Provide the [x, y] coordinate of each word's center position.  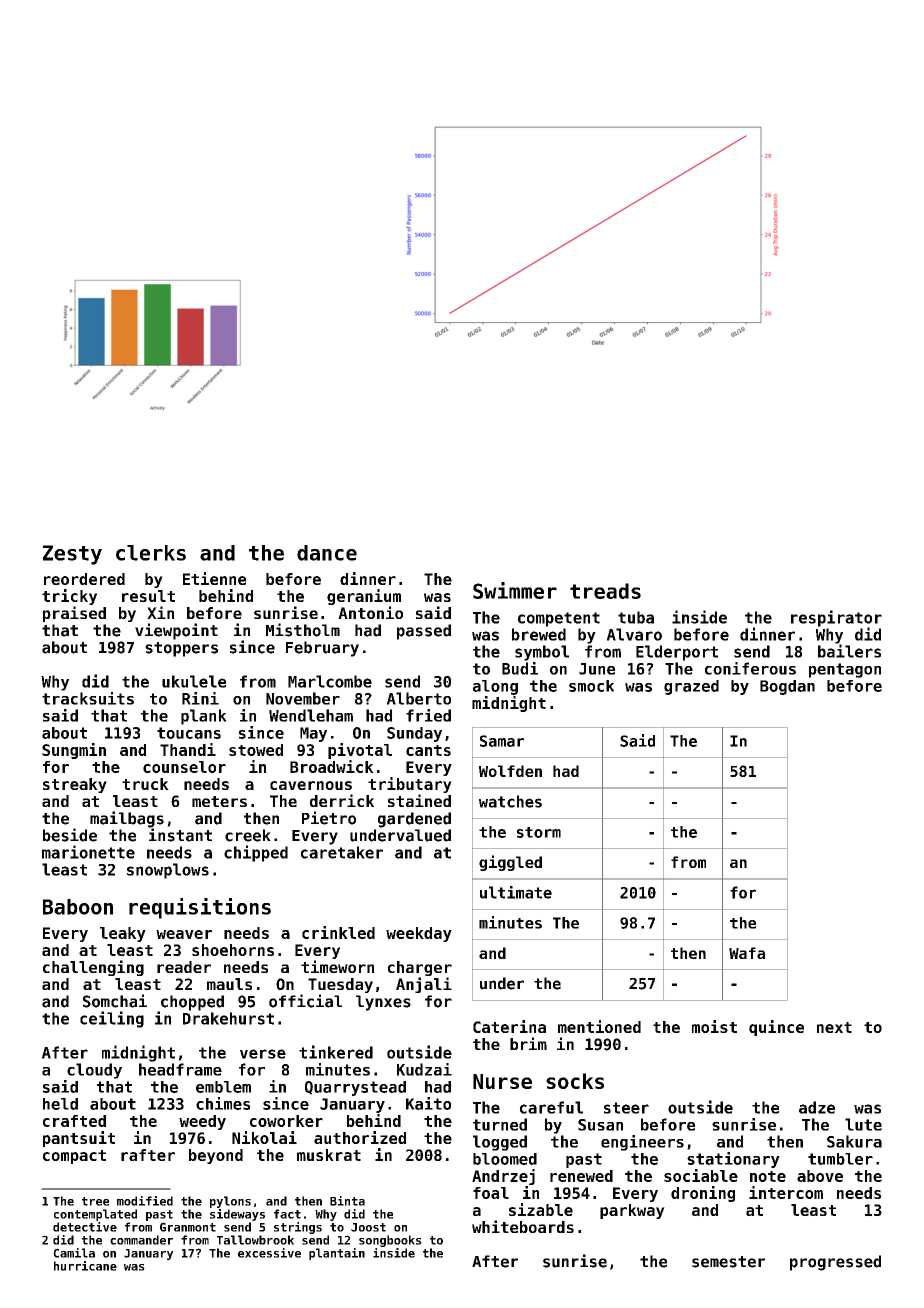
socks [575, 1081]
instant [180, 835]
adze [817, 1107]
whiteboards [523, 1226]
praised [74, 614]
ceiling [112, 1019]
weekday [419, 934]
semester [728, 1262]
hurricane [85, 1266]
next [834, 1027]
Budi [520, 668]
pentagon [845, 670]
